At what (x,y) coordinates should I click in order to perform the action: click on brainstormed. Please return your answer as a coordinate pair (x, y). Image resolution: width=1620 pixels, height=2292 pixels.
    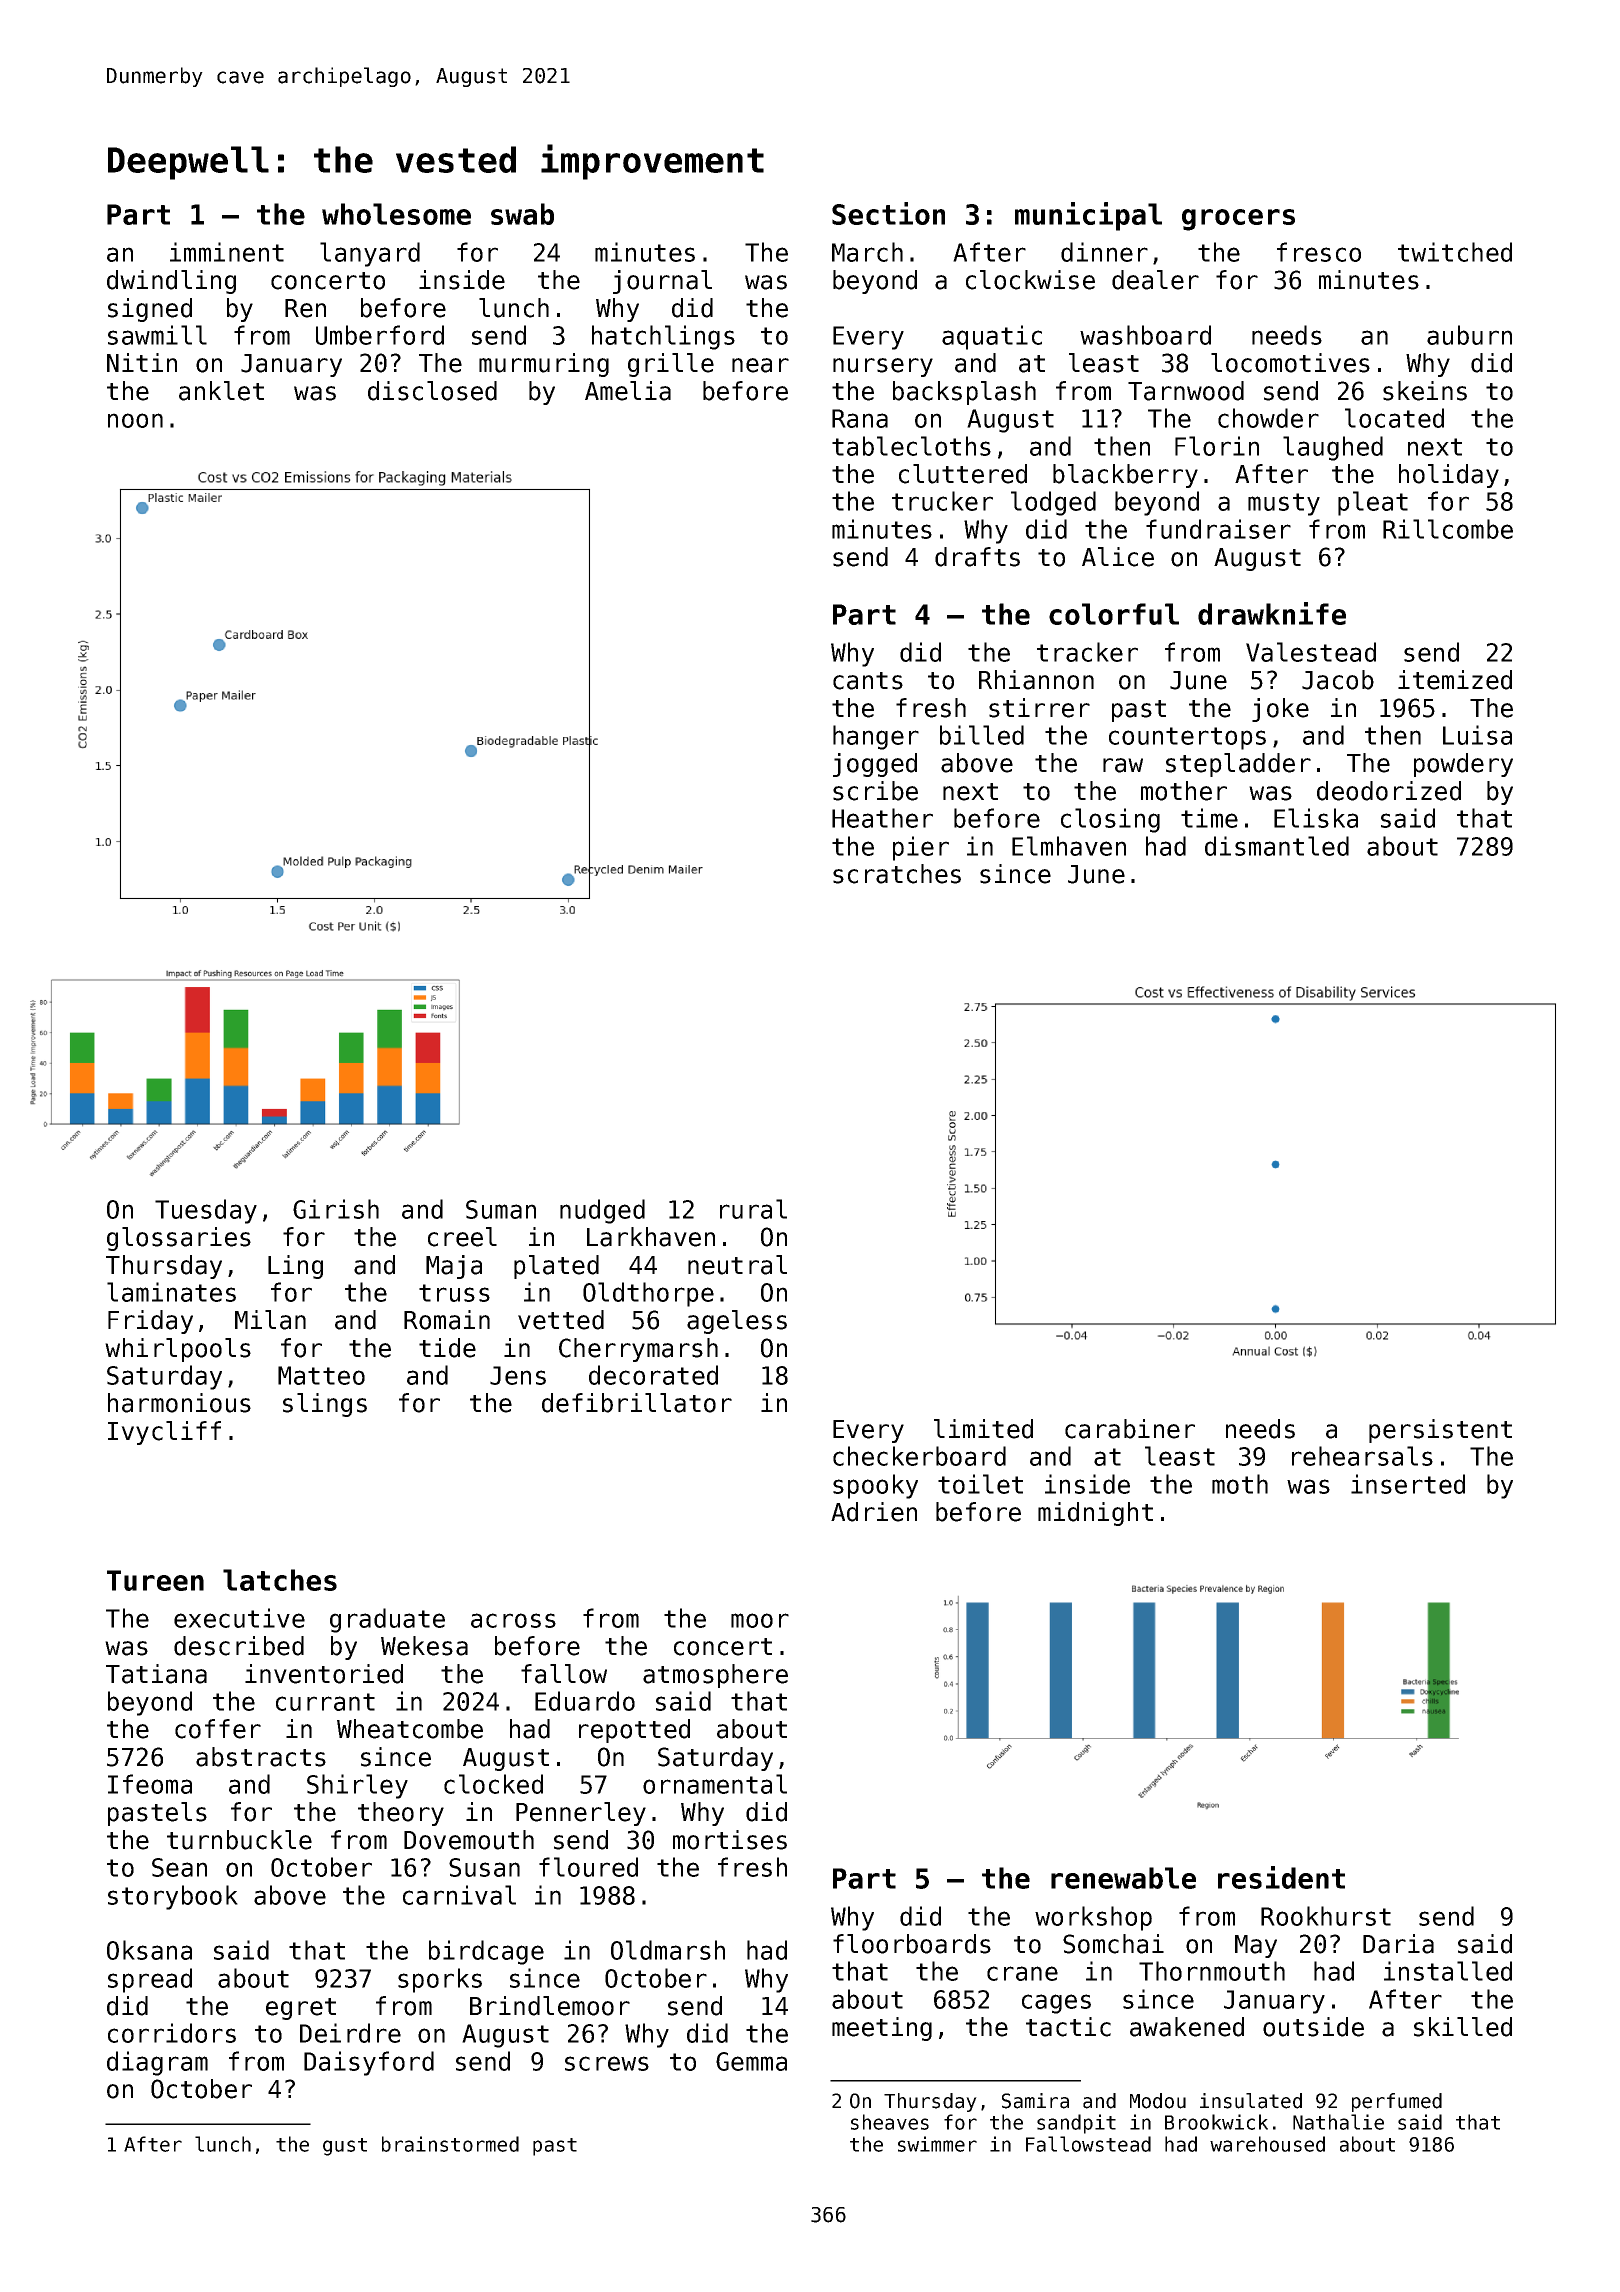
    Looking at the image, I should click on (450, 2144).
